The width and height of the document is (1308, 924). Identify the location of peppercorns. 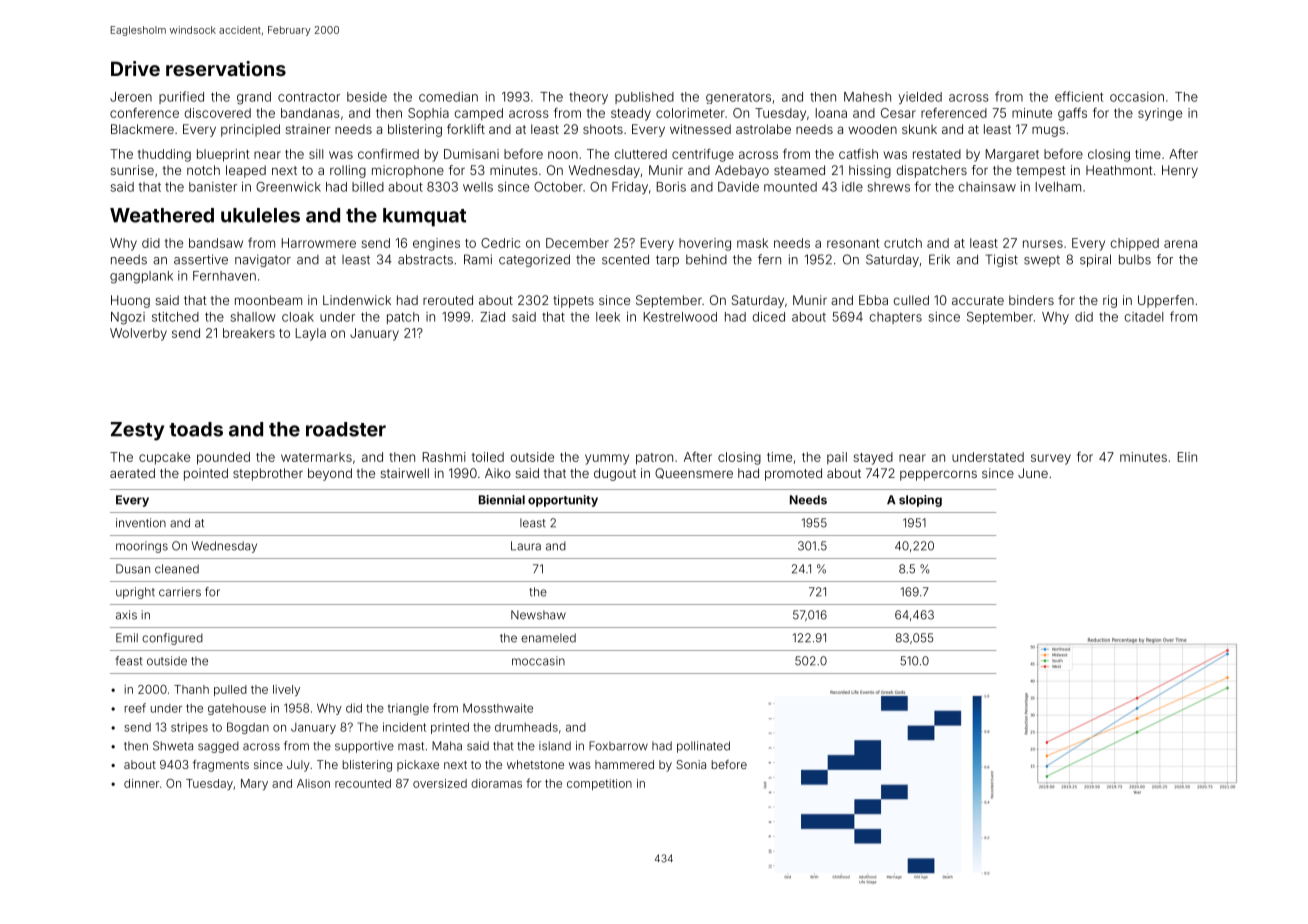
(938, 475).
